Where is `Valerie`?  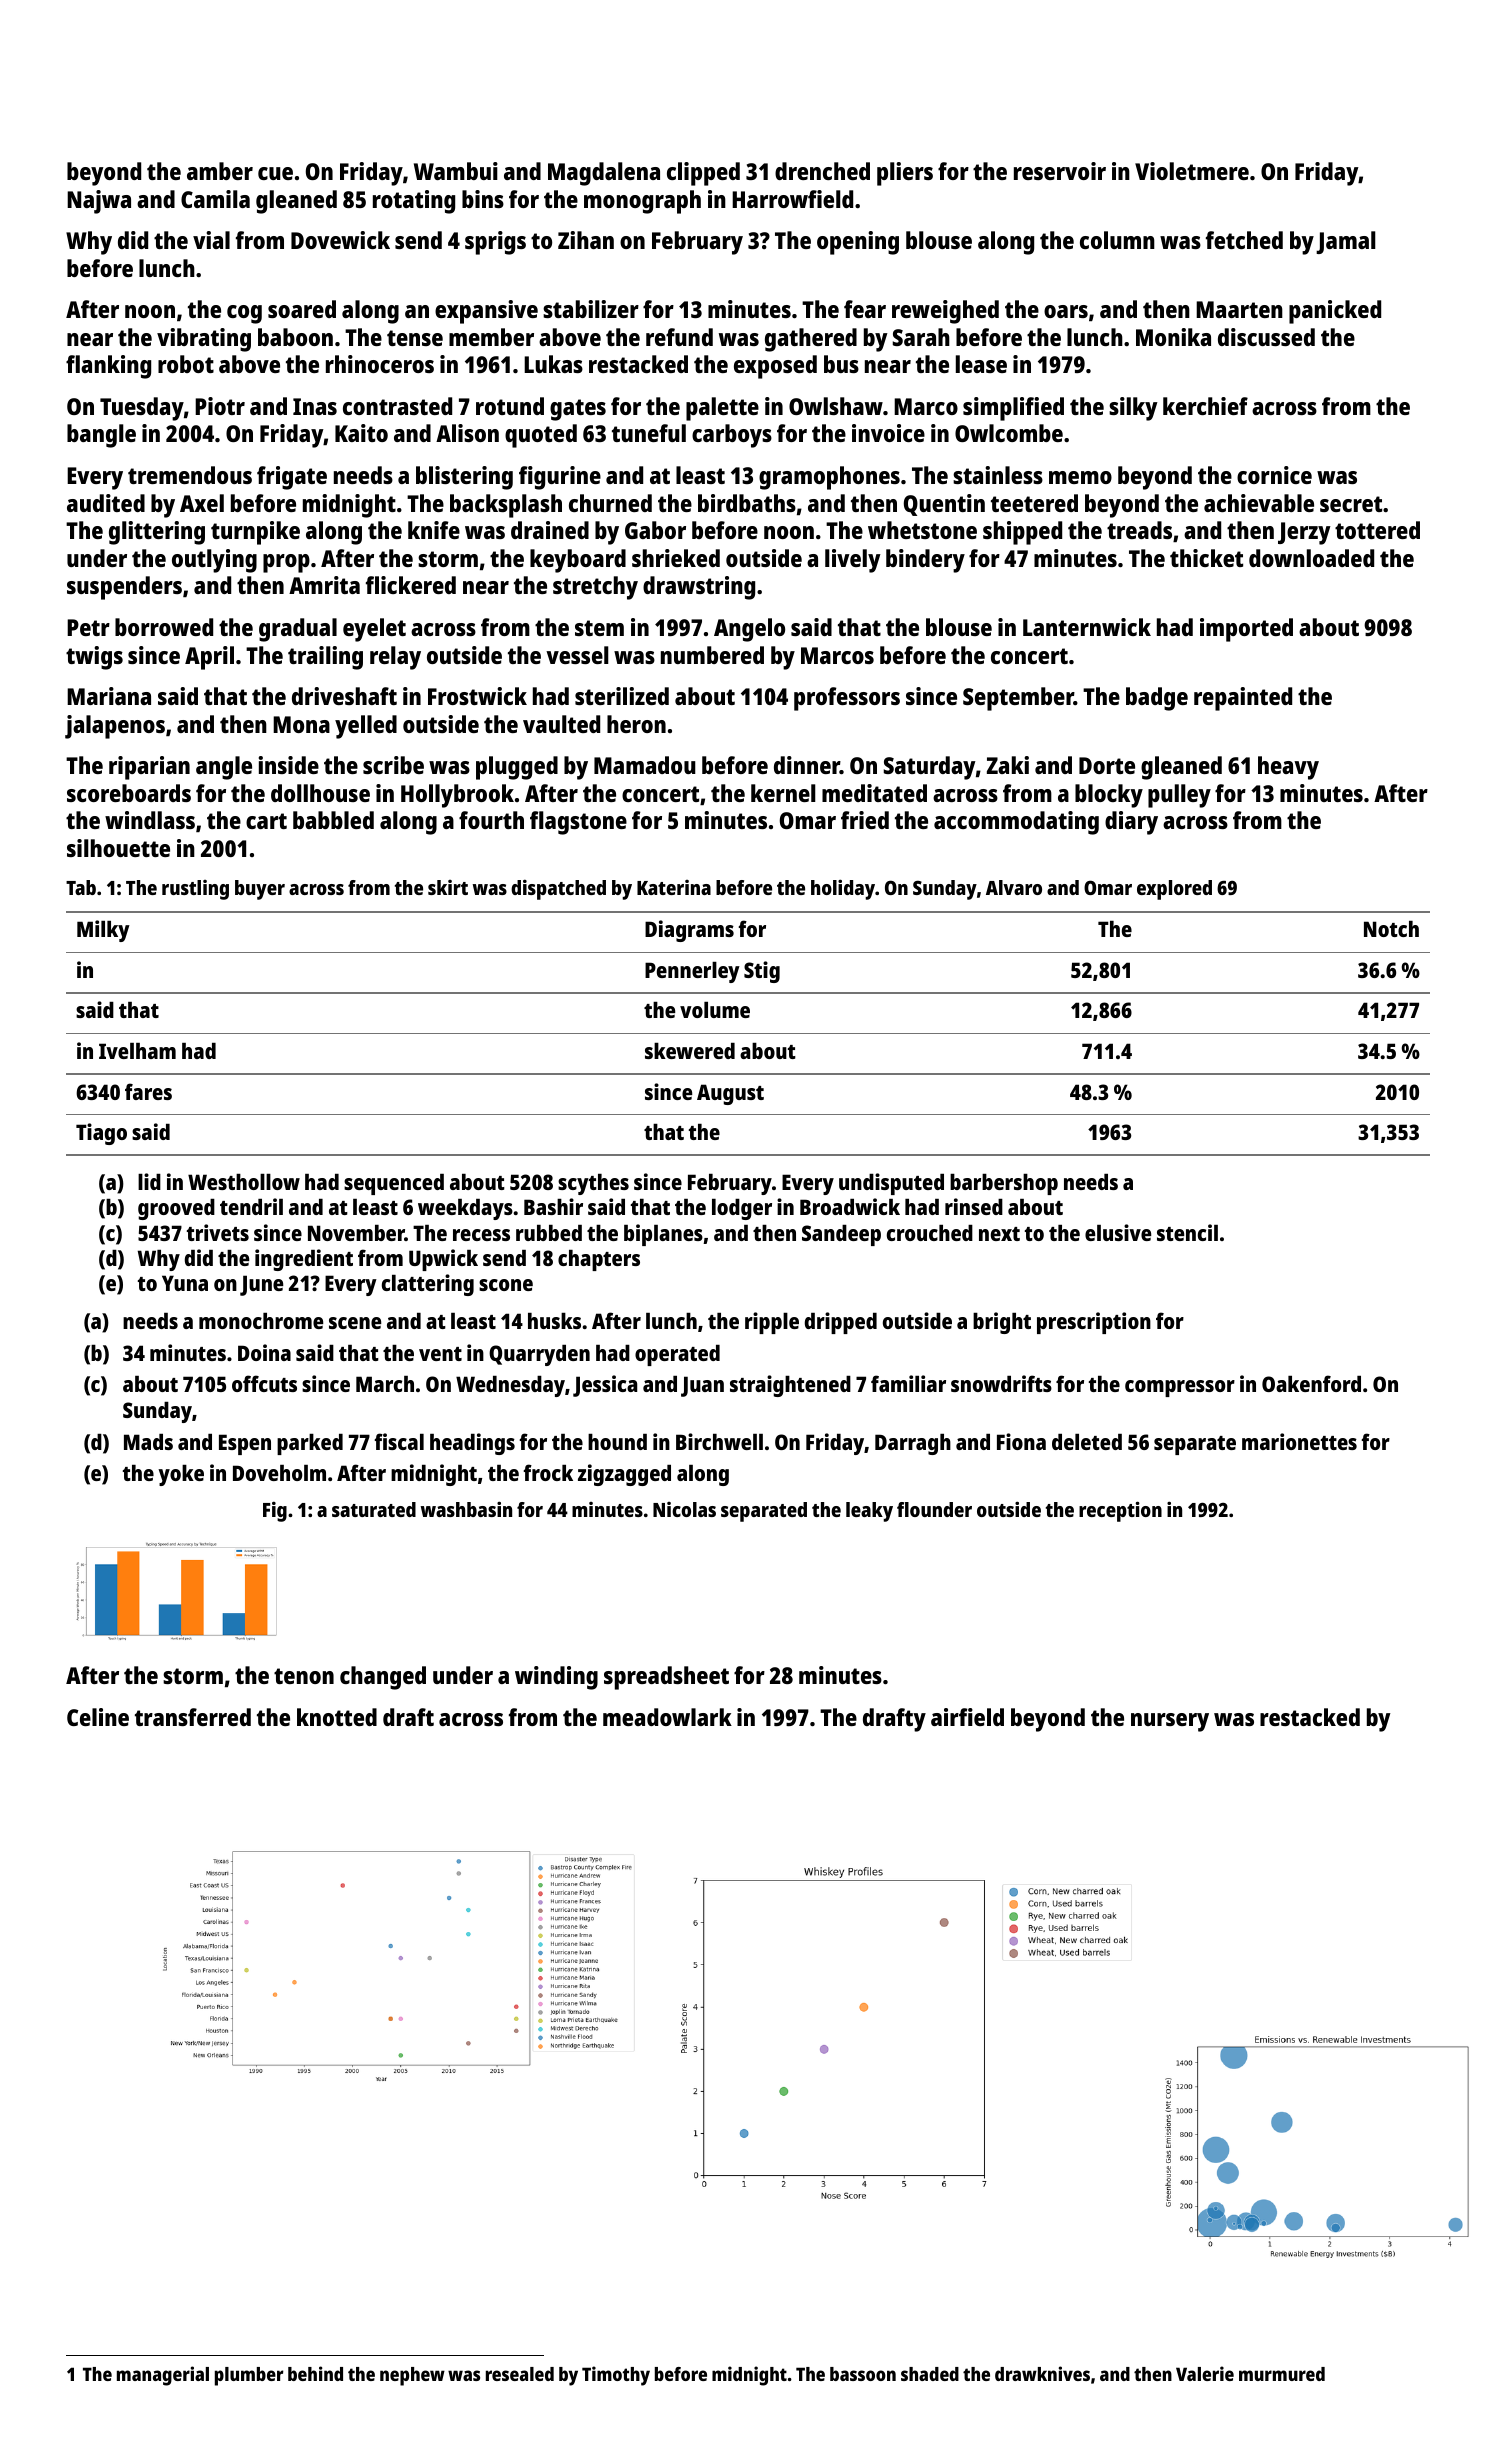 Valerie is located at coordinates (1205, 2373).
